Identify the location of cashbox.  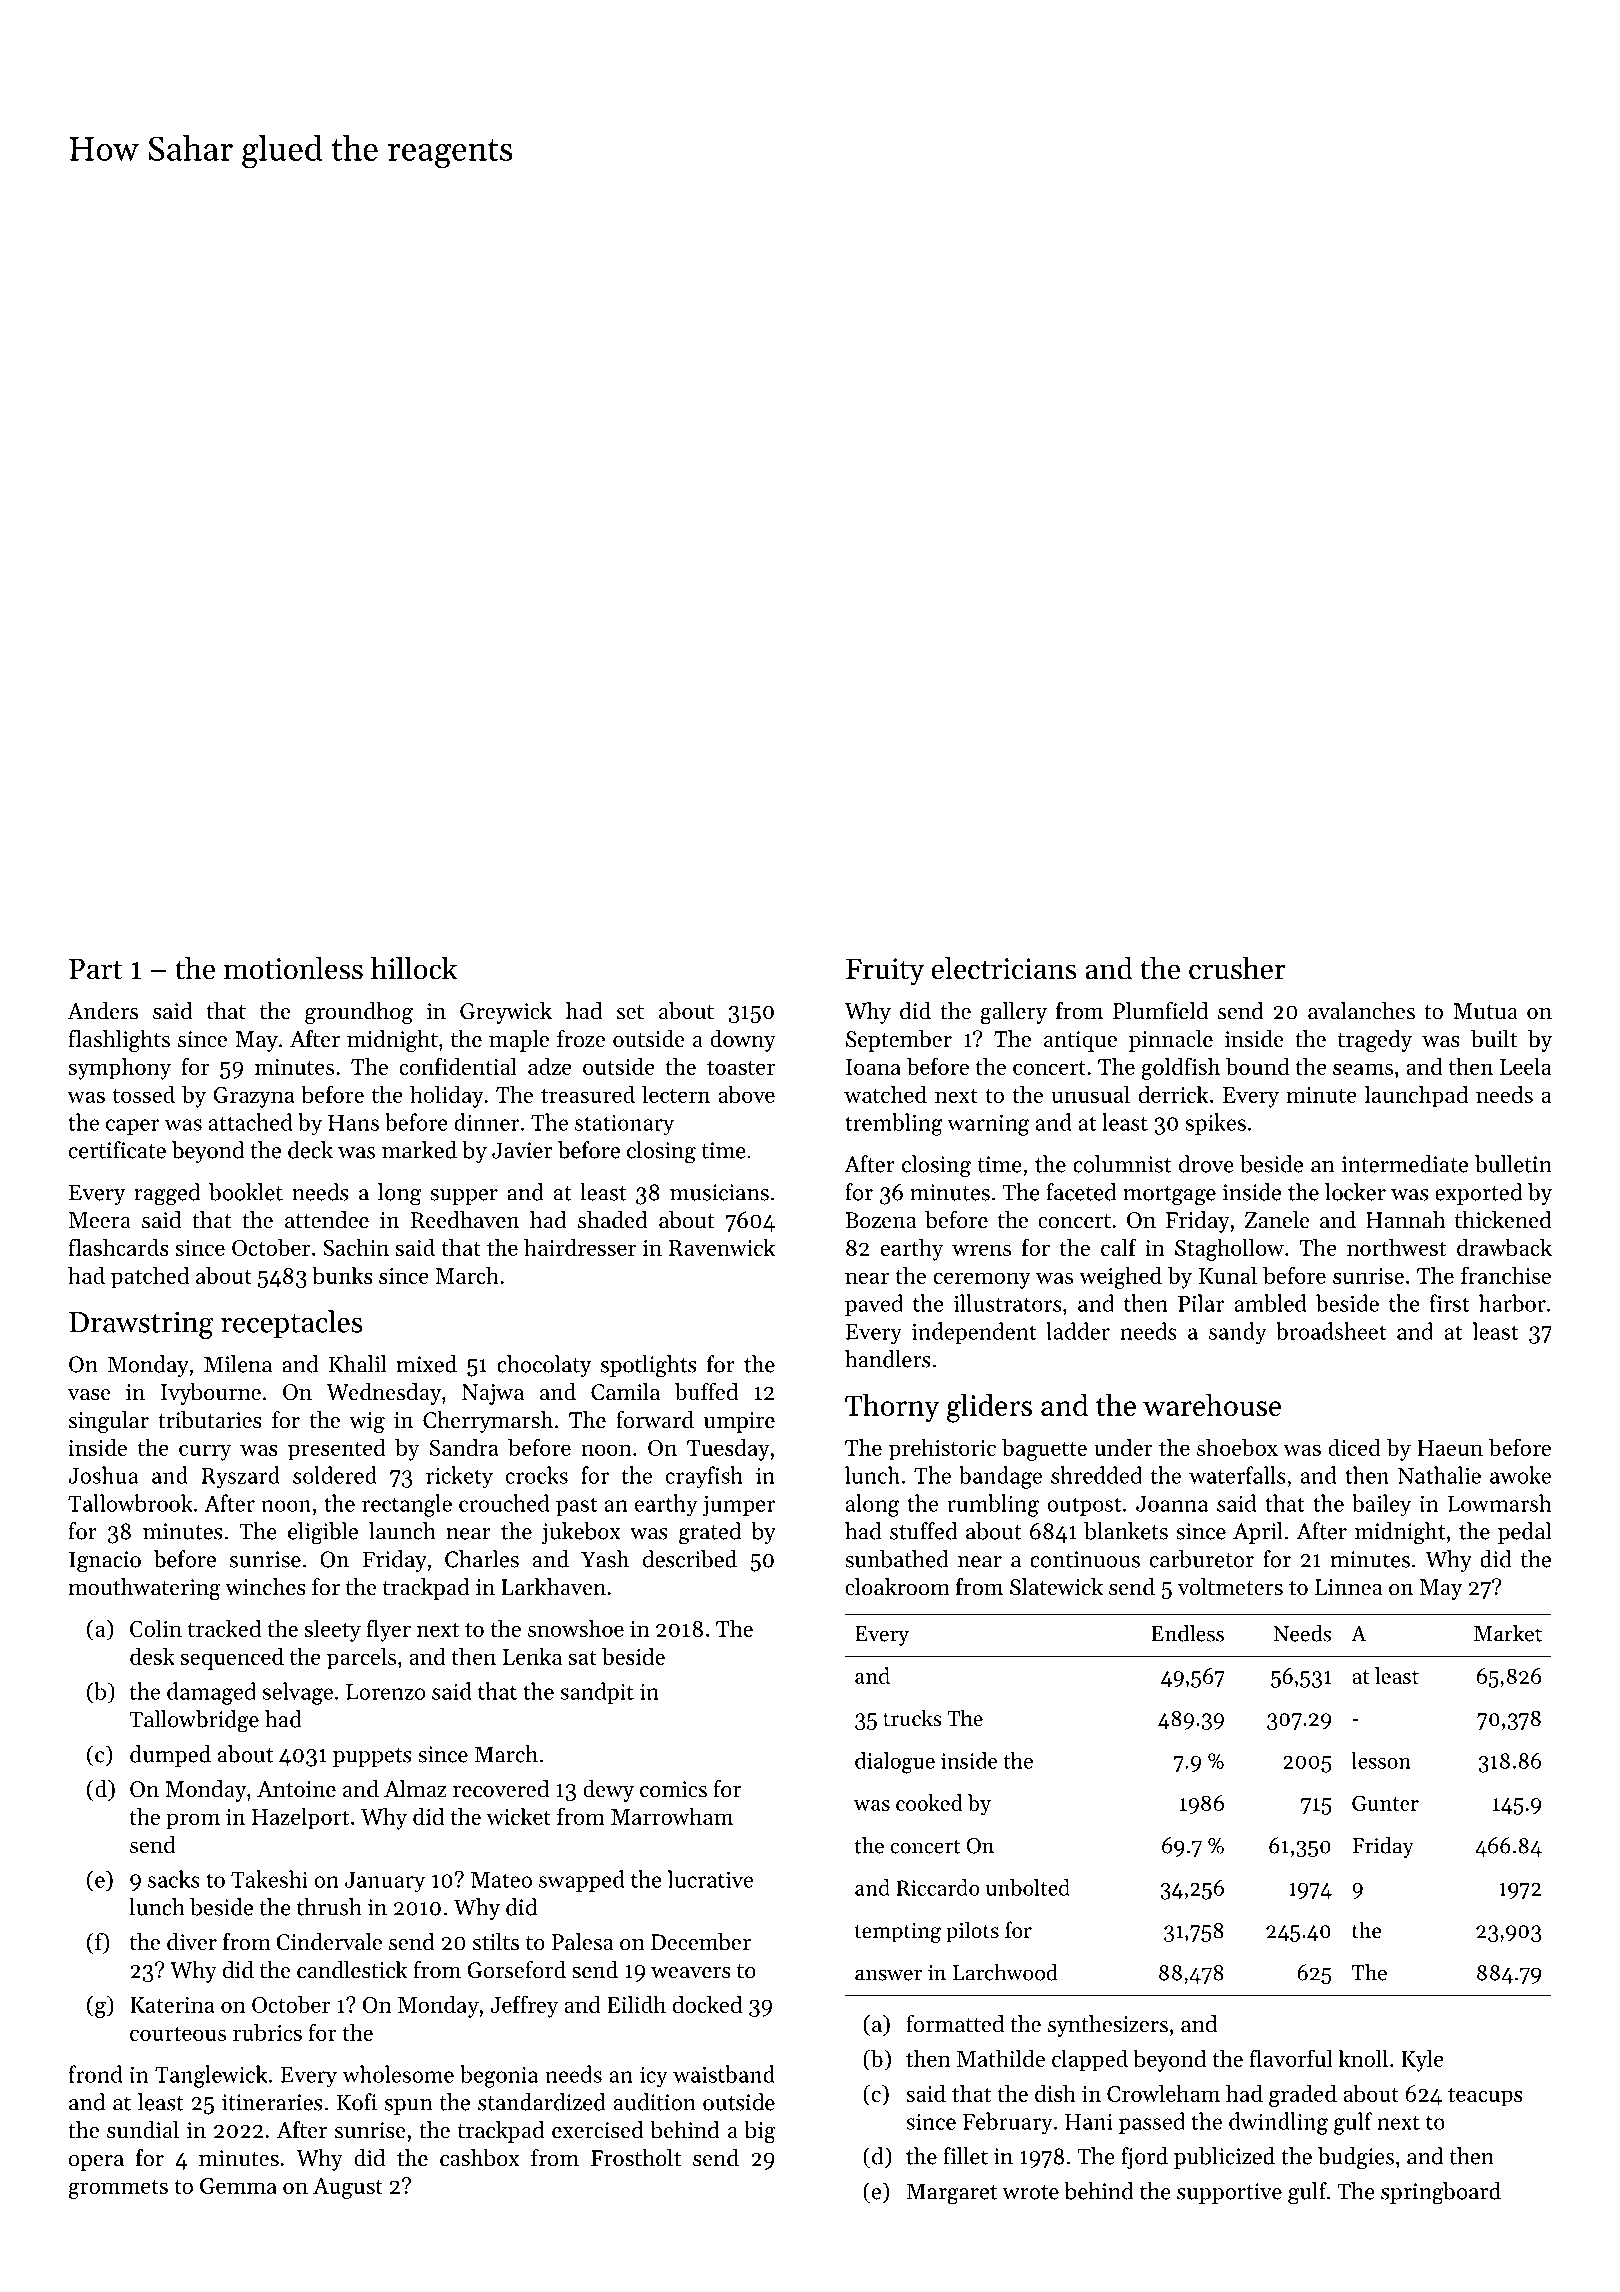
(479, 2158).
